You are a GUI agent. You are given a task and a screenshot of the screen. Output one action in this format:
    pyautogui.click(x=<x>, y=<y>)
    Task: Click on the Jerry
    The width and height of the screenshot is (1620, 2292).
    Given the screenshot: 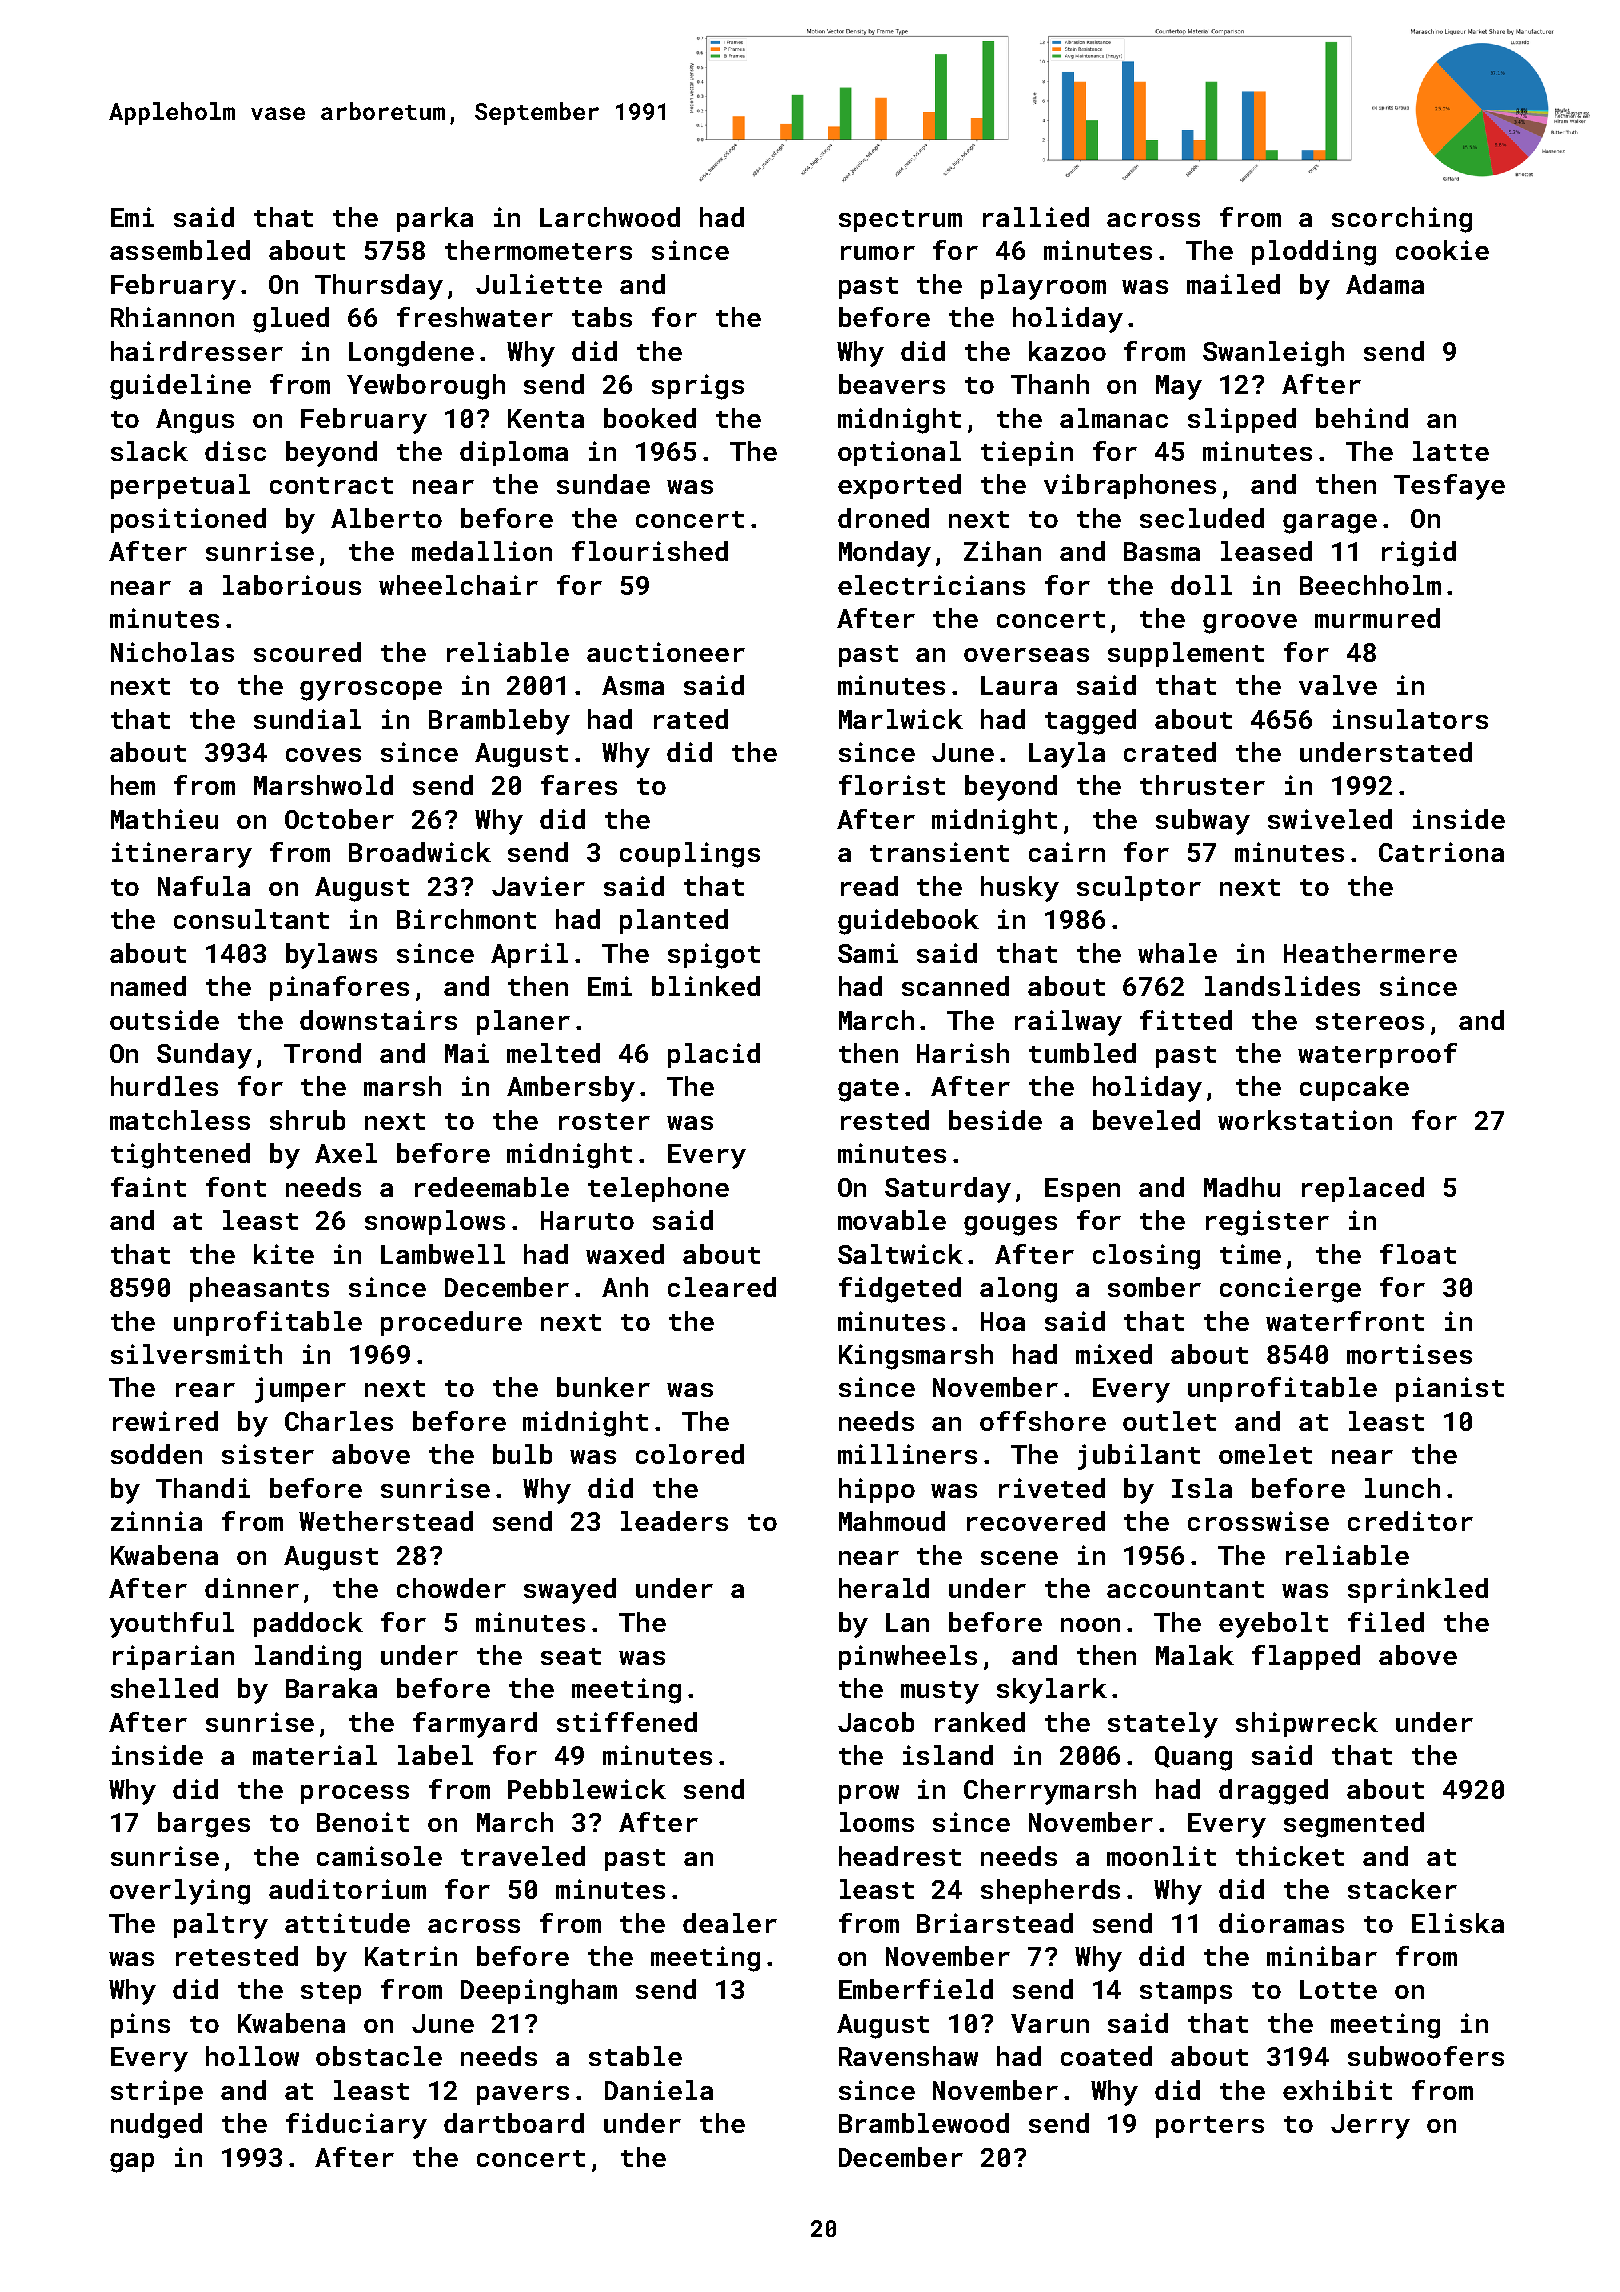 What is the action you would take?
    pyautogui.click(x=1370, y=2126)
